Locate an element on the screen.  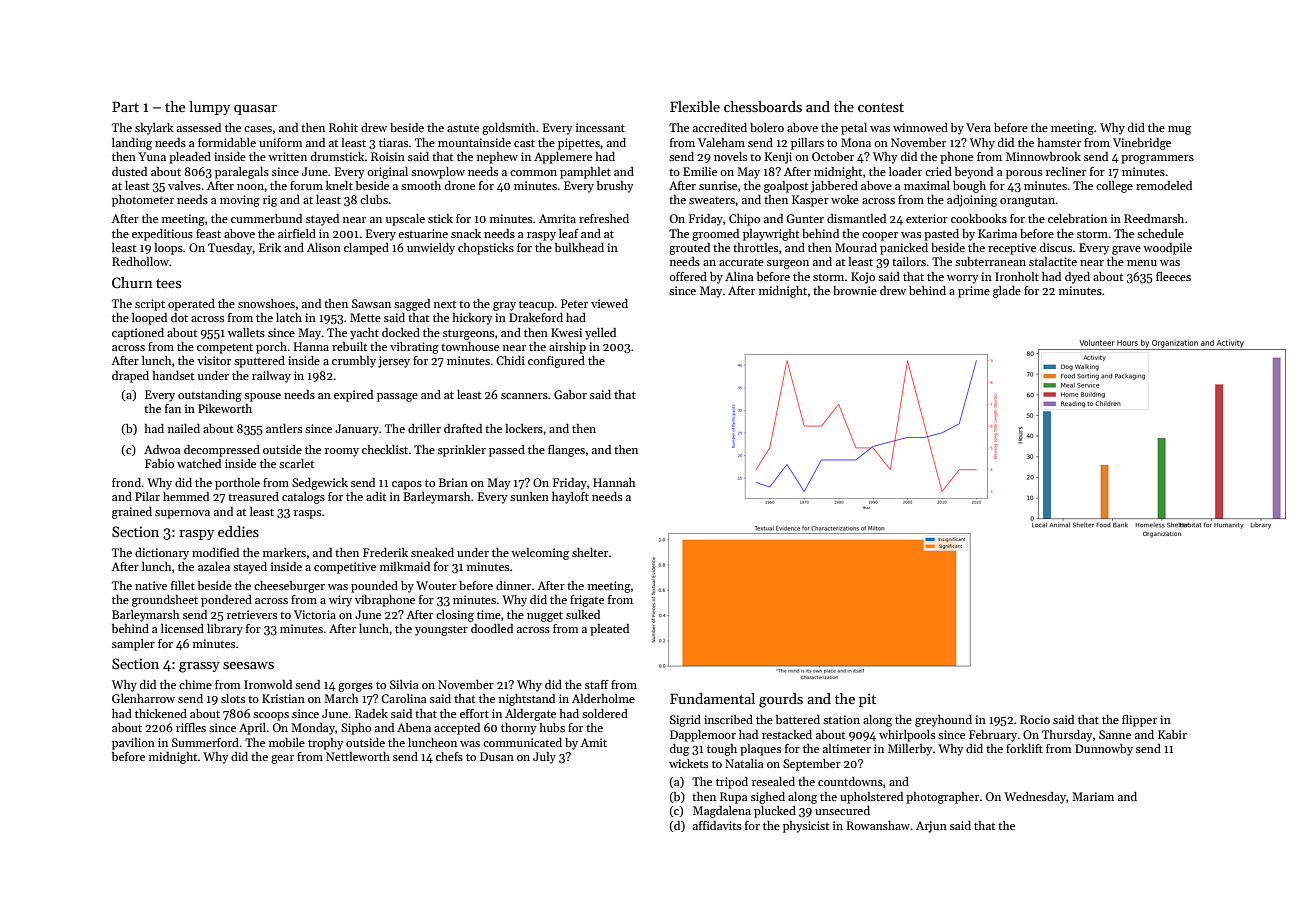
flipper is located at coordinates (1139, 721).
